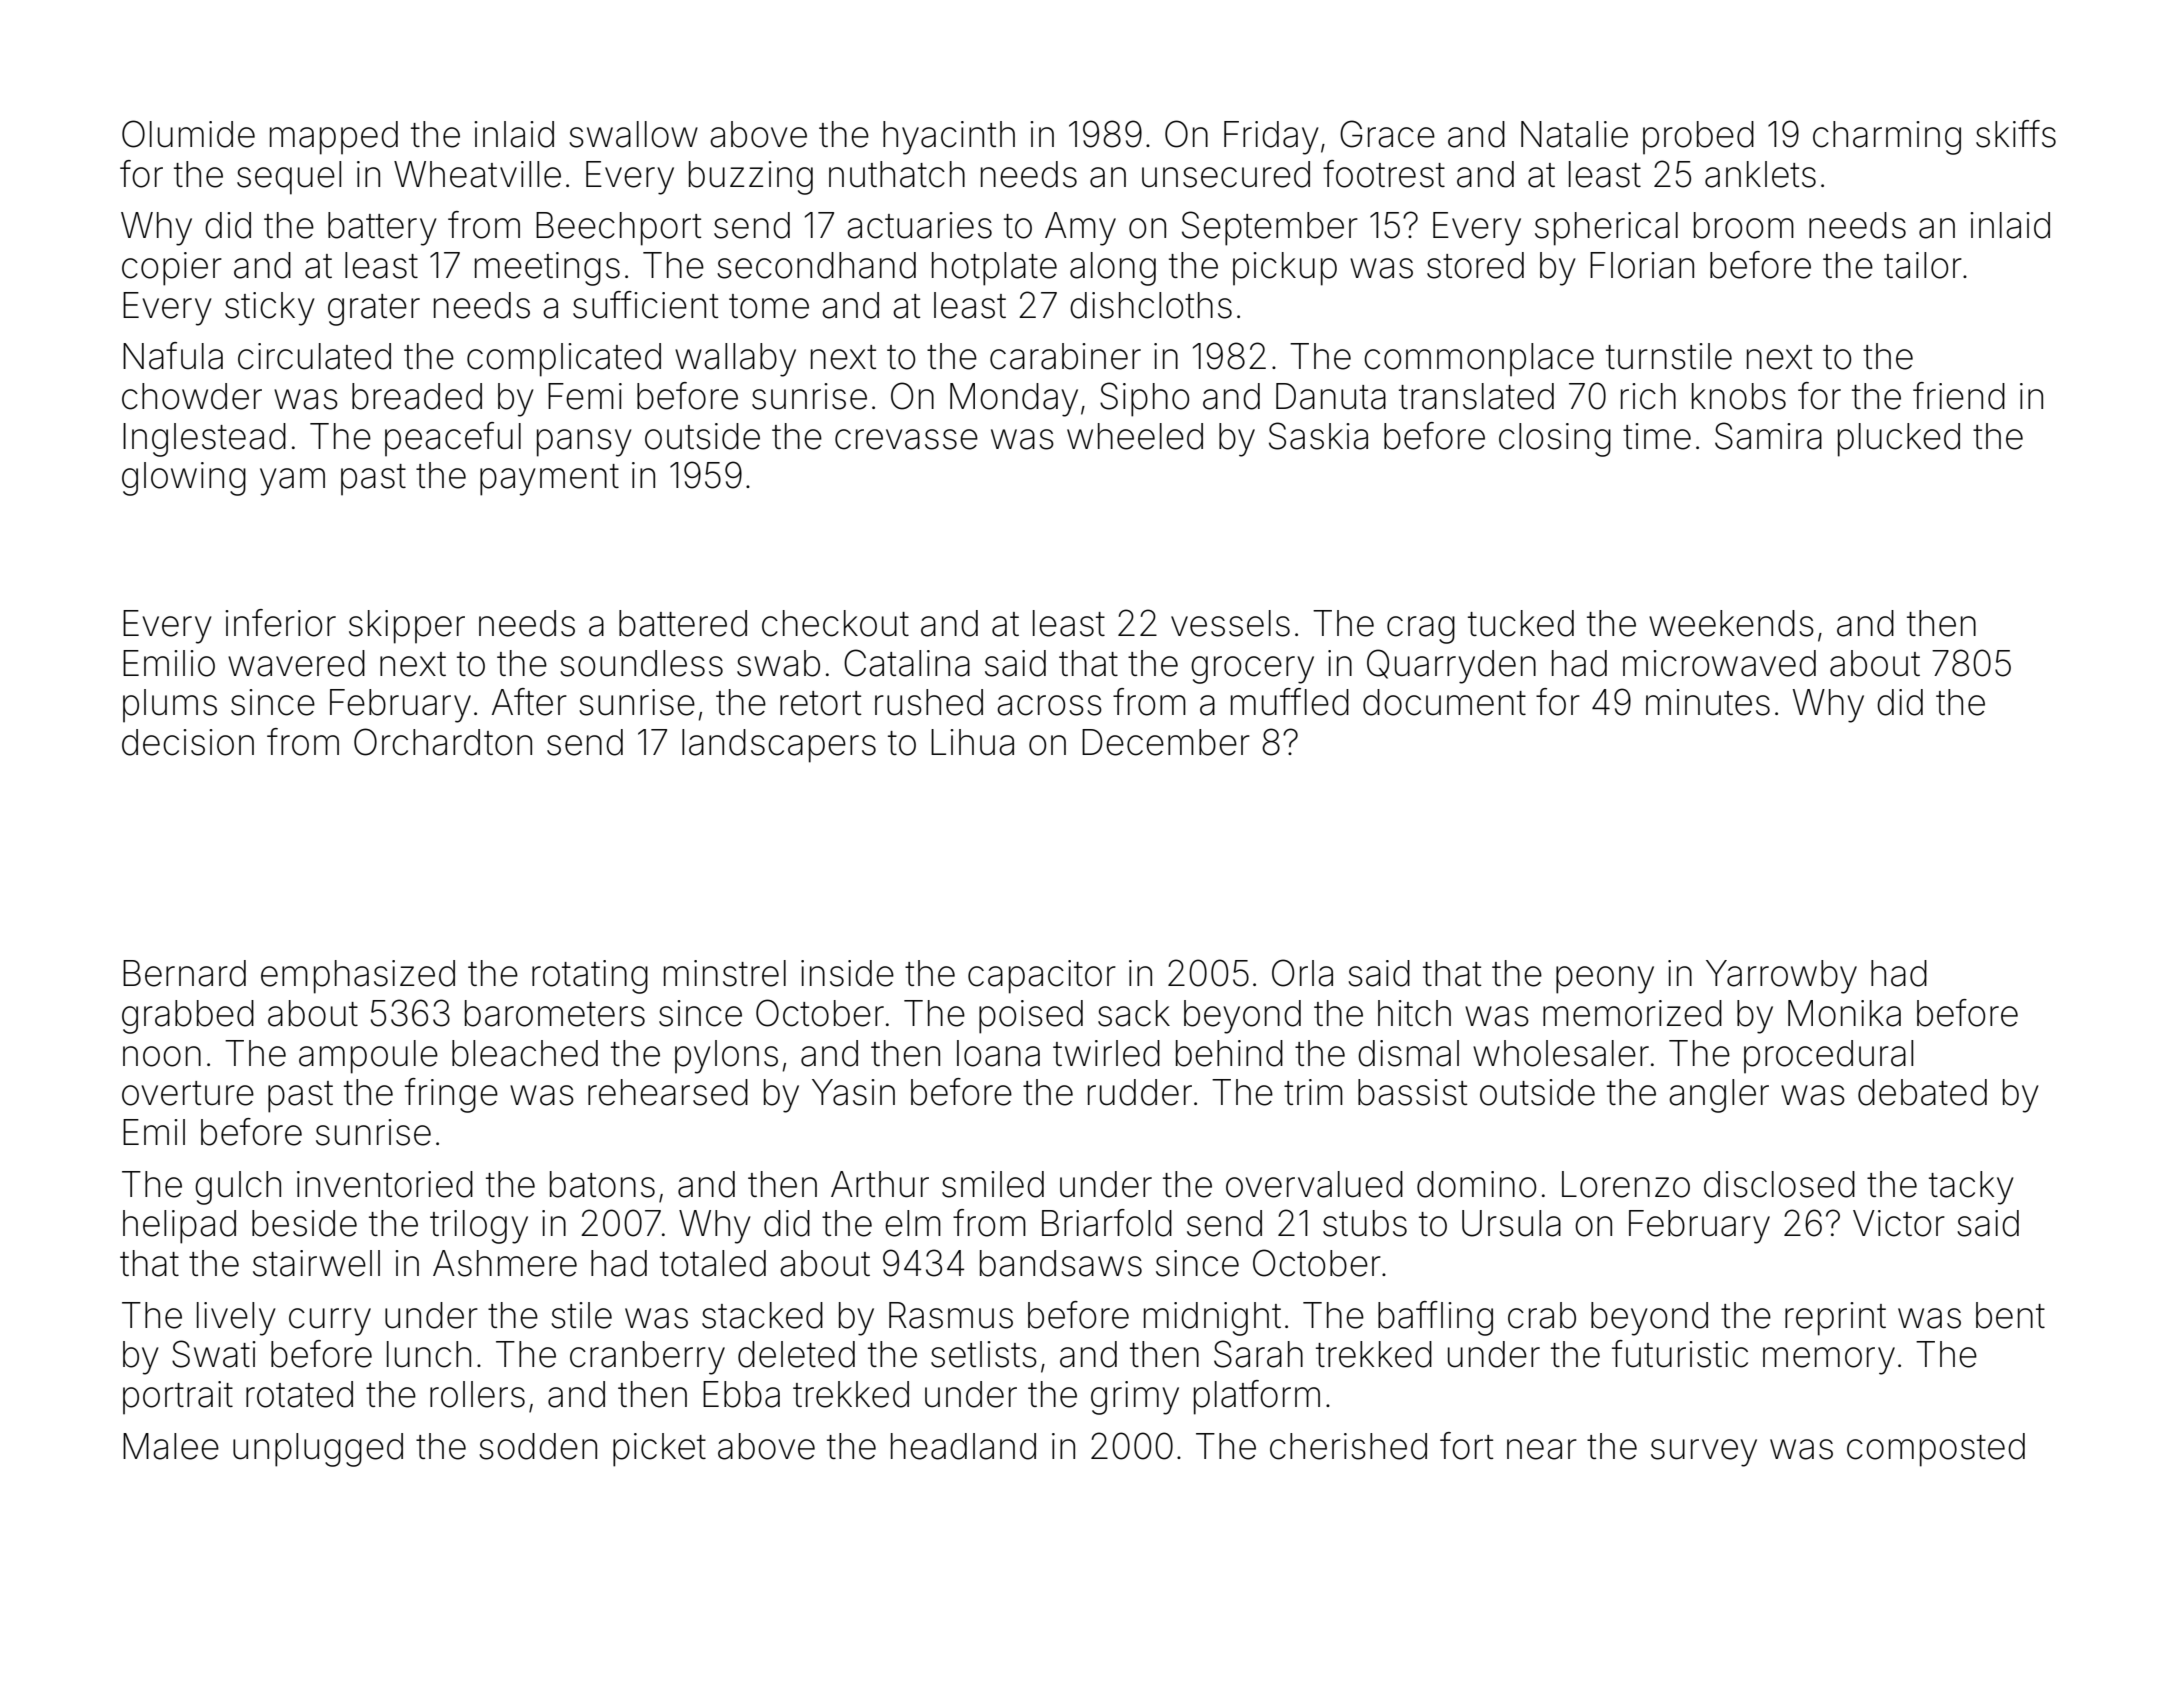 The image size is (2178, 1683). What do you see at coordinates (334, 138) in the screenshot?
I see `mapped` at bounding box center [334, 138].
